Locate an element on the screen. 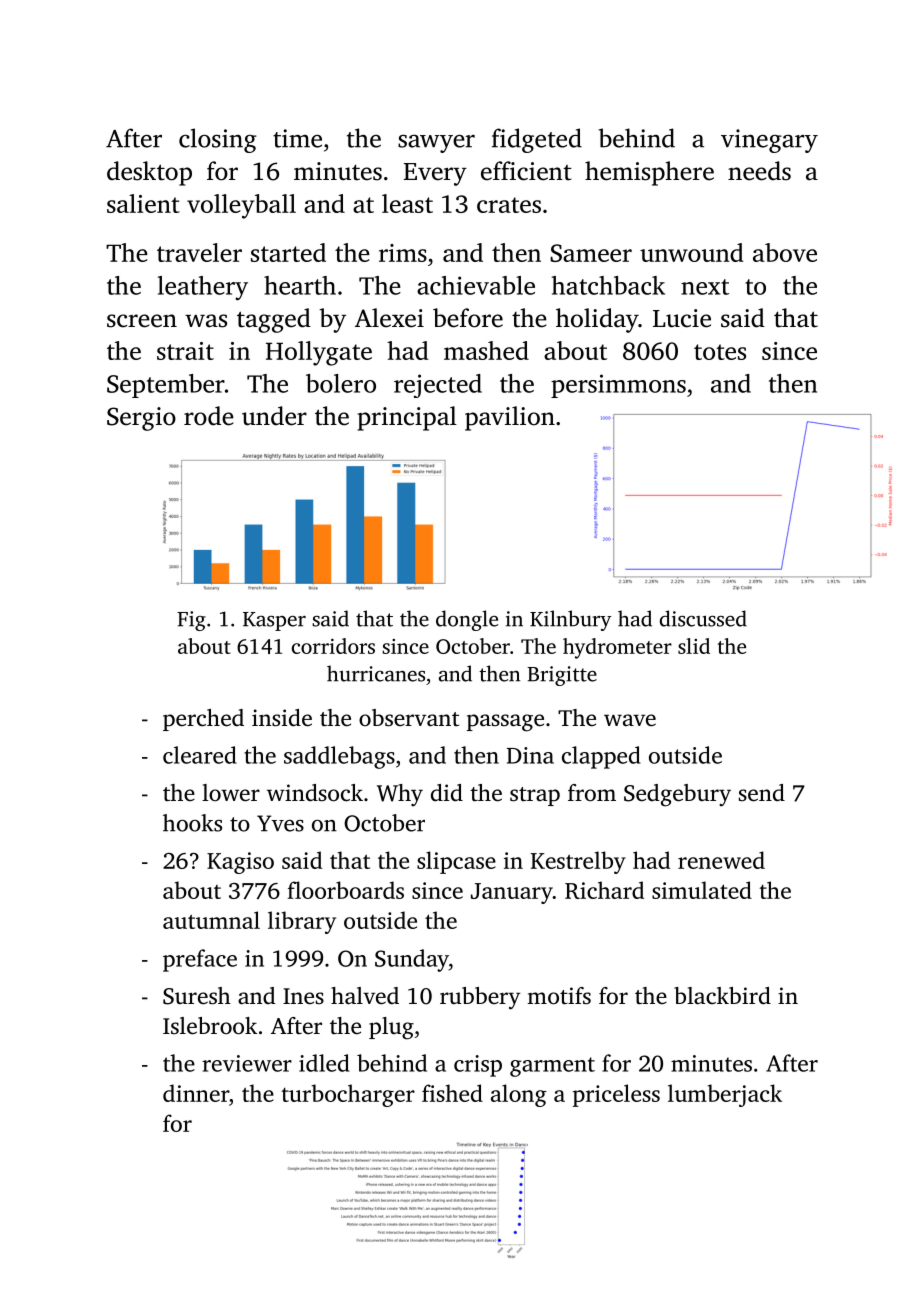 This screenshot has width=924, height=1311. dinner is located at coordinates (196, 1093).
